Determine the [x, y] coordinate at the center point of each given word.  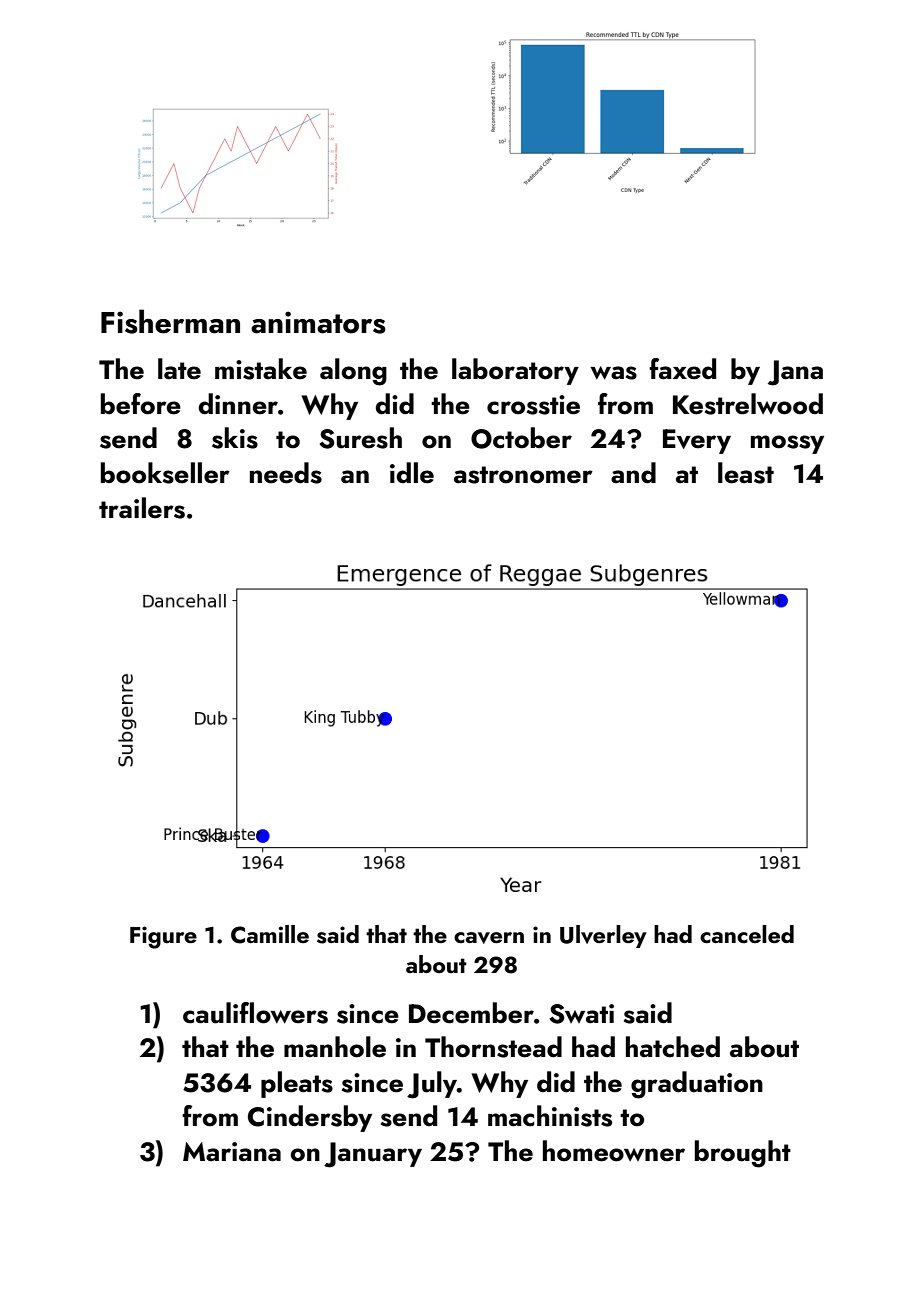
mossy [787, 444]
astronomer [523, 475]
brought [743, 1154]
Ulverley [603, 936]
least [746, 473]
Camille [270, 934]
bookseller [165, 473]
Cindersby [310, 1118]
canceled [747, 934]
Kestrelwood [748, 404]
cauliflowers [255, 1013]
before [141, 404]
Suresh [361, 438]
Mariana [232, 1152]
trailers [142, 508]
